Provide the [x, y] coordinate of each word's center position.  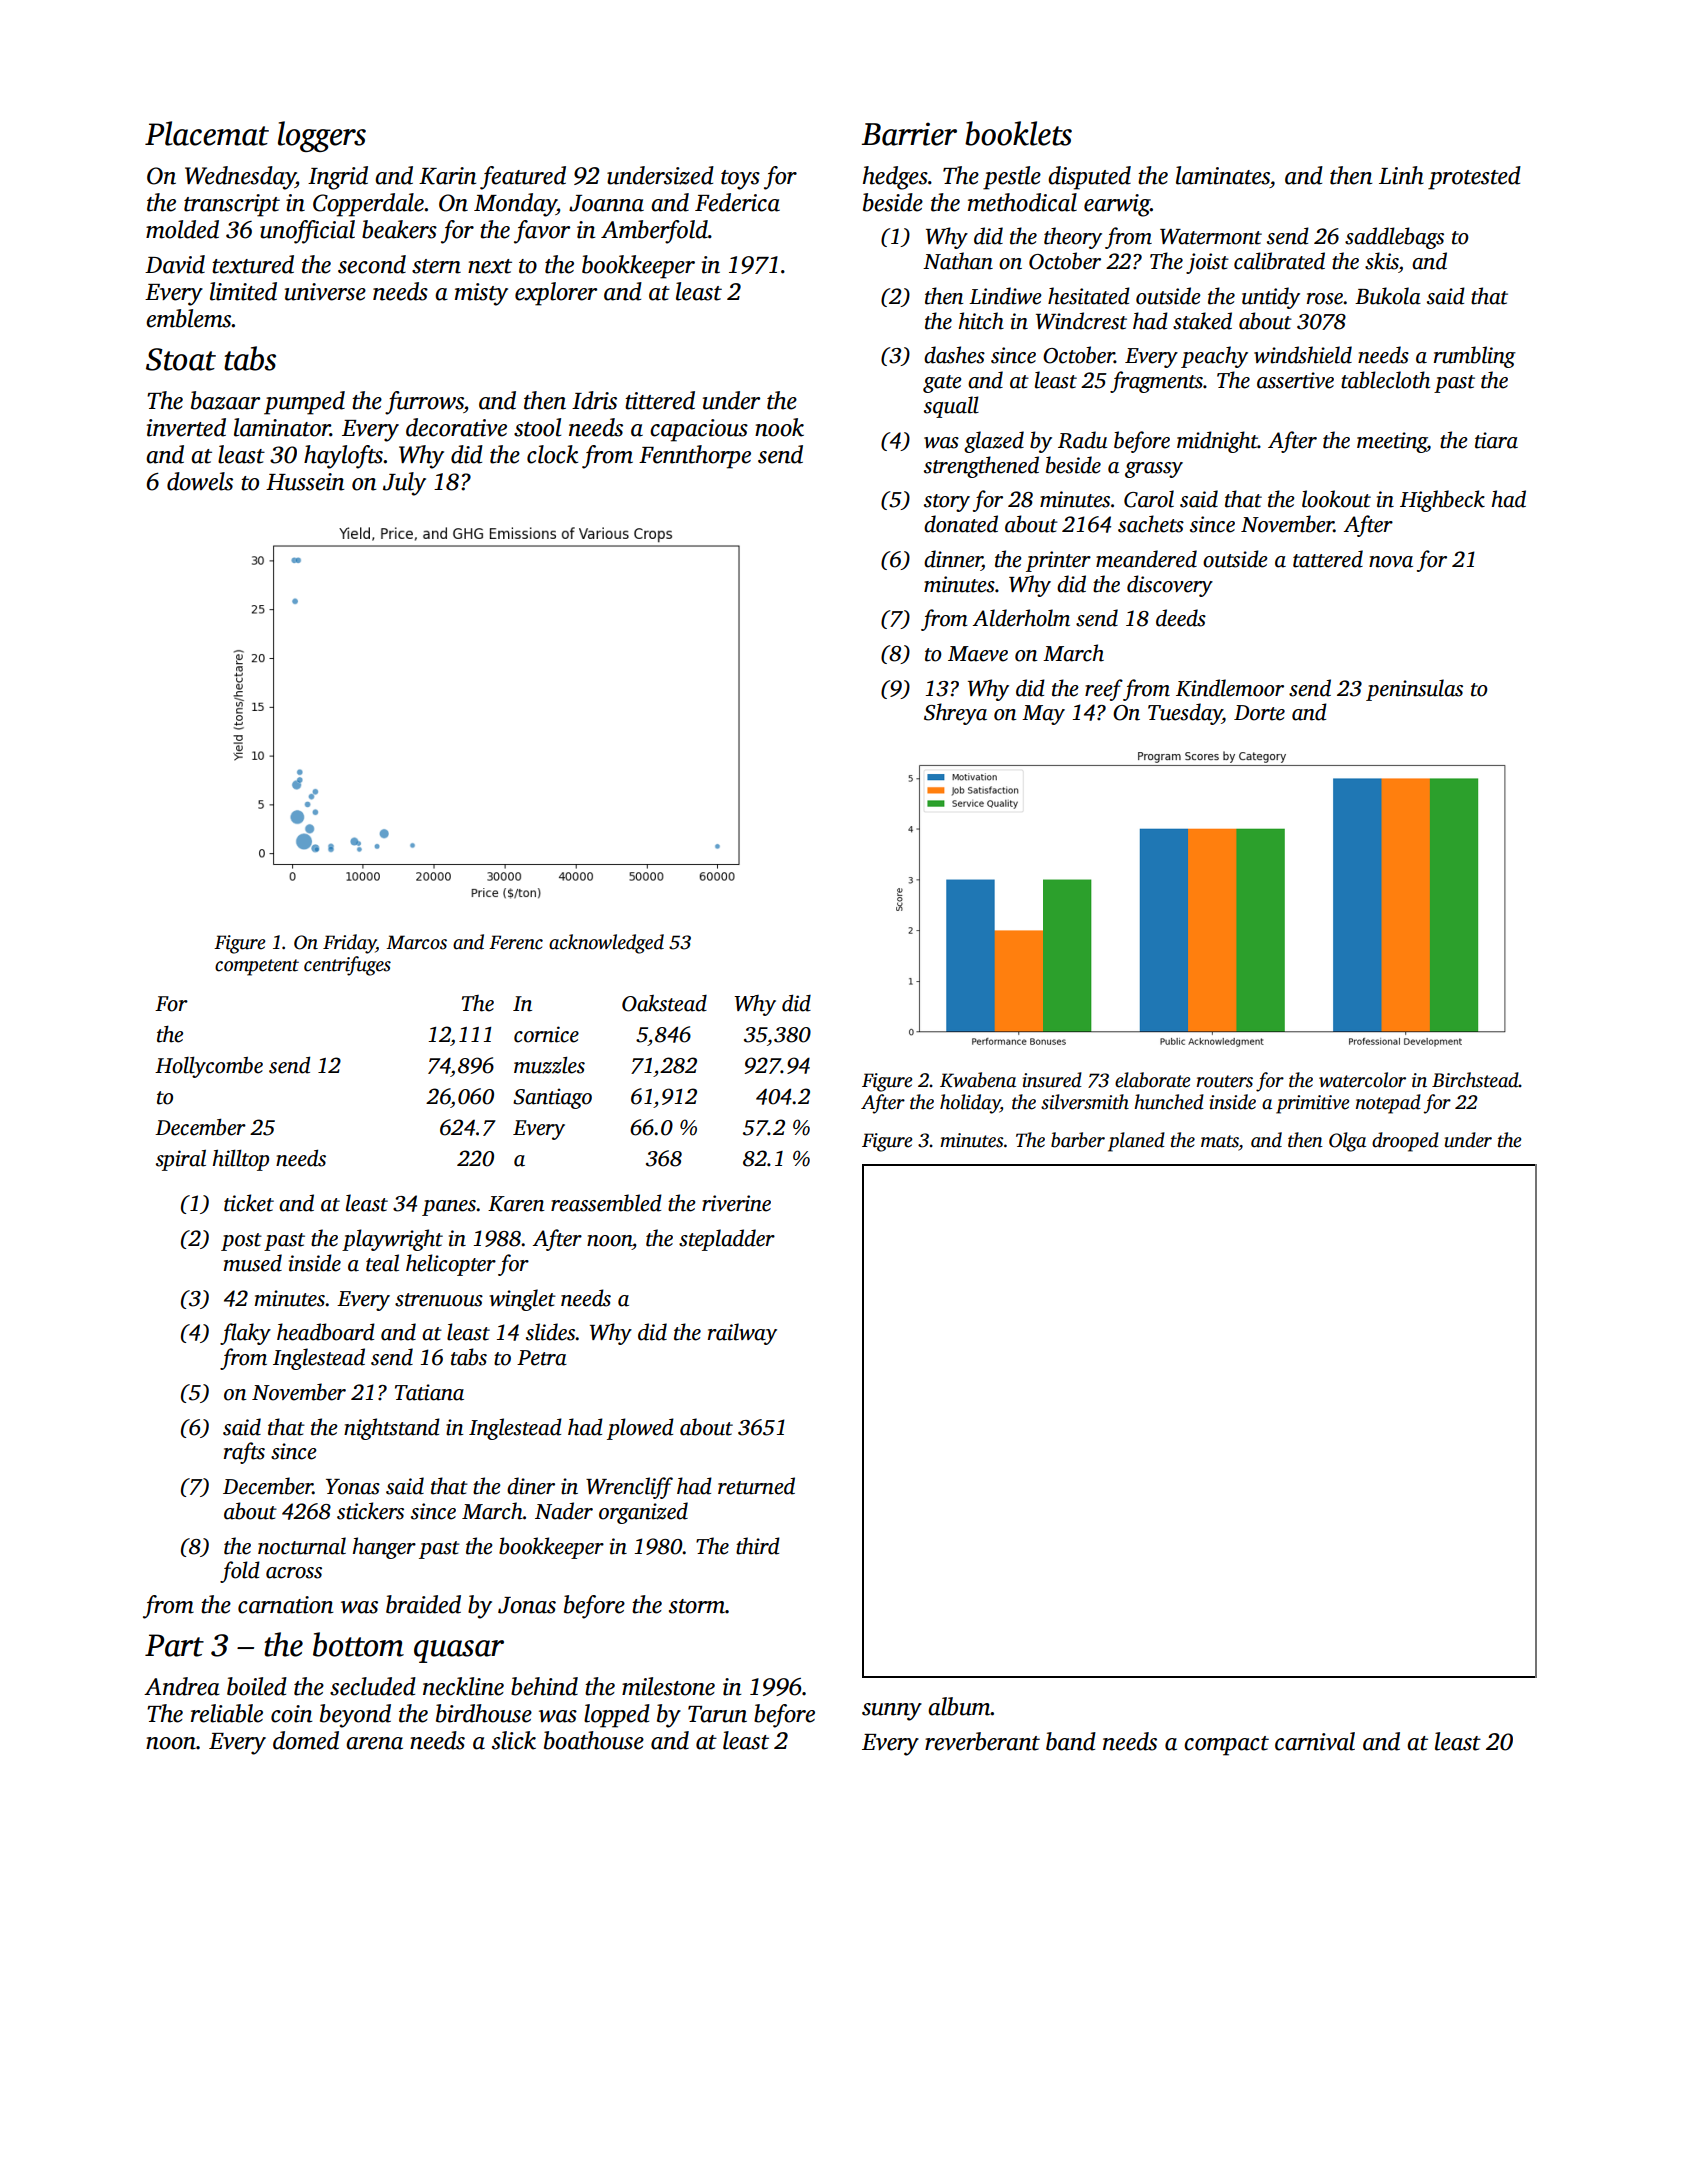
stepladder [727, 1240]
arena [374, 1743]
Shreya [955, 714]
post [241, 1242]
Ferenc [516, 942]
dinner [953, 560]
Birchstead [1475, 1080]
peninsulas [1414, 690]
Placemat [207, 133]
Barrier [909, 134]
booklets [1018, 133]
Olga [1347, 1142]
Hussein [305, 482]
